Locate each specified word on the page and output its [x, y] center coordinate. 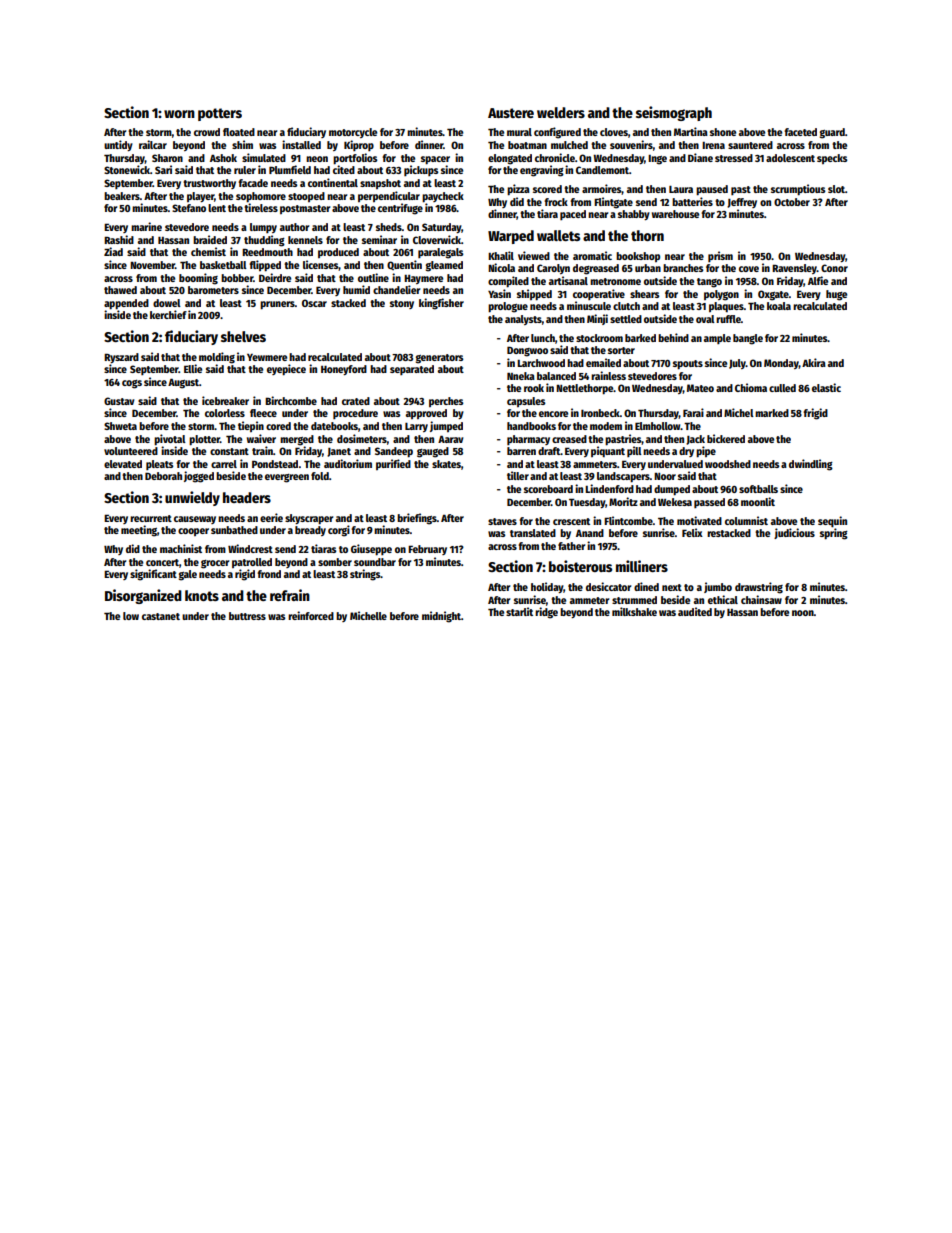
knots [202, 595]
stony [402, 304]
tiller [518, 475]
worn [179, 114]
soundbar [375, 562]
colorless [225, 413]
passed [709, 503]
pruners [277, 305]
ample [717, 339]
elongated [510, 159]
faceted [800, 132]
